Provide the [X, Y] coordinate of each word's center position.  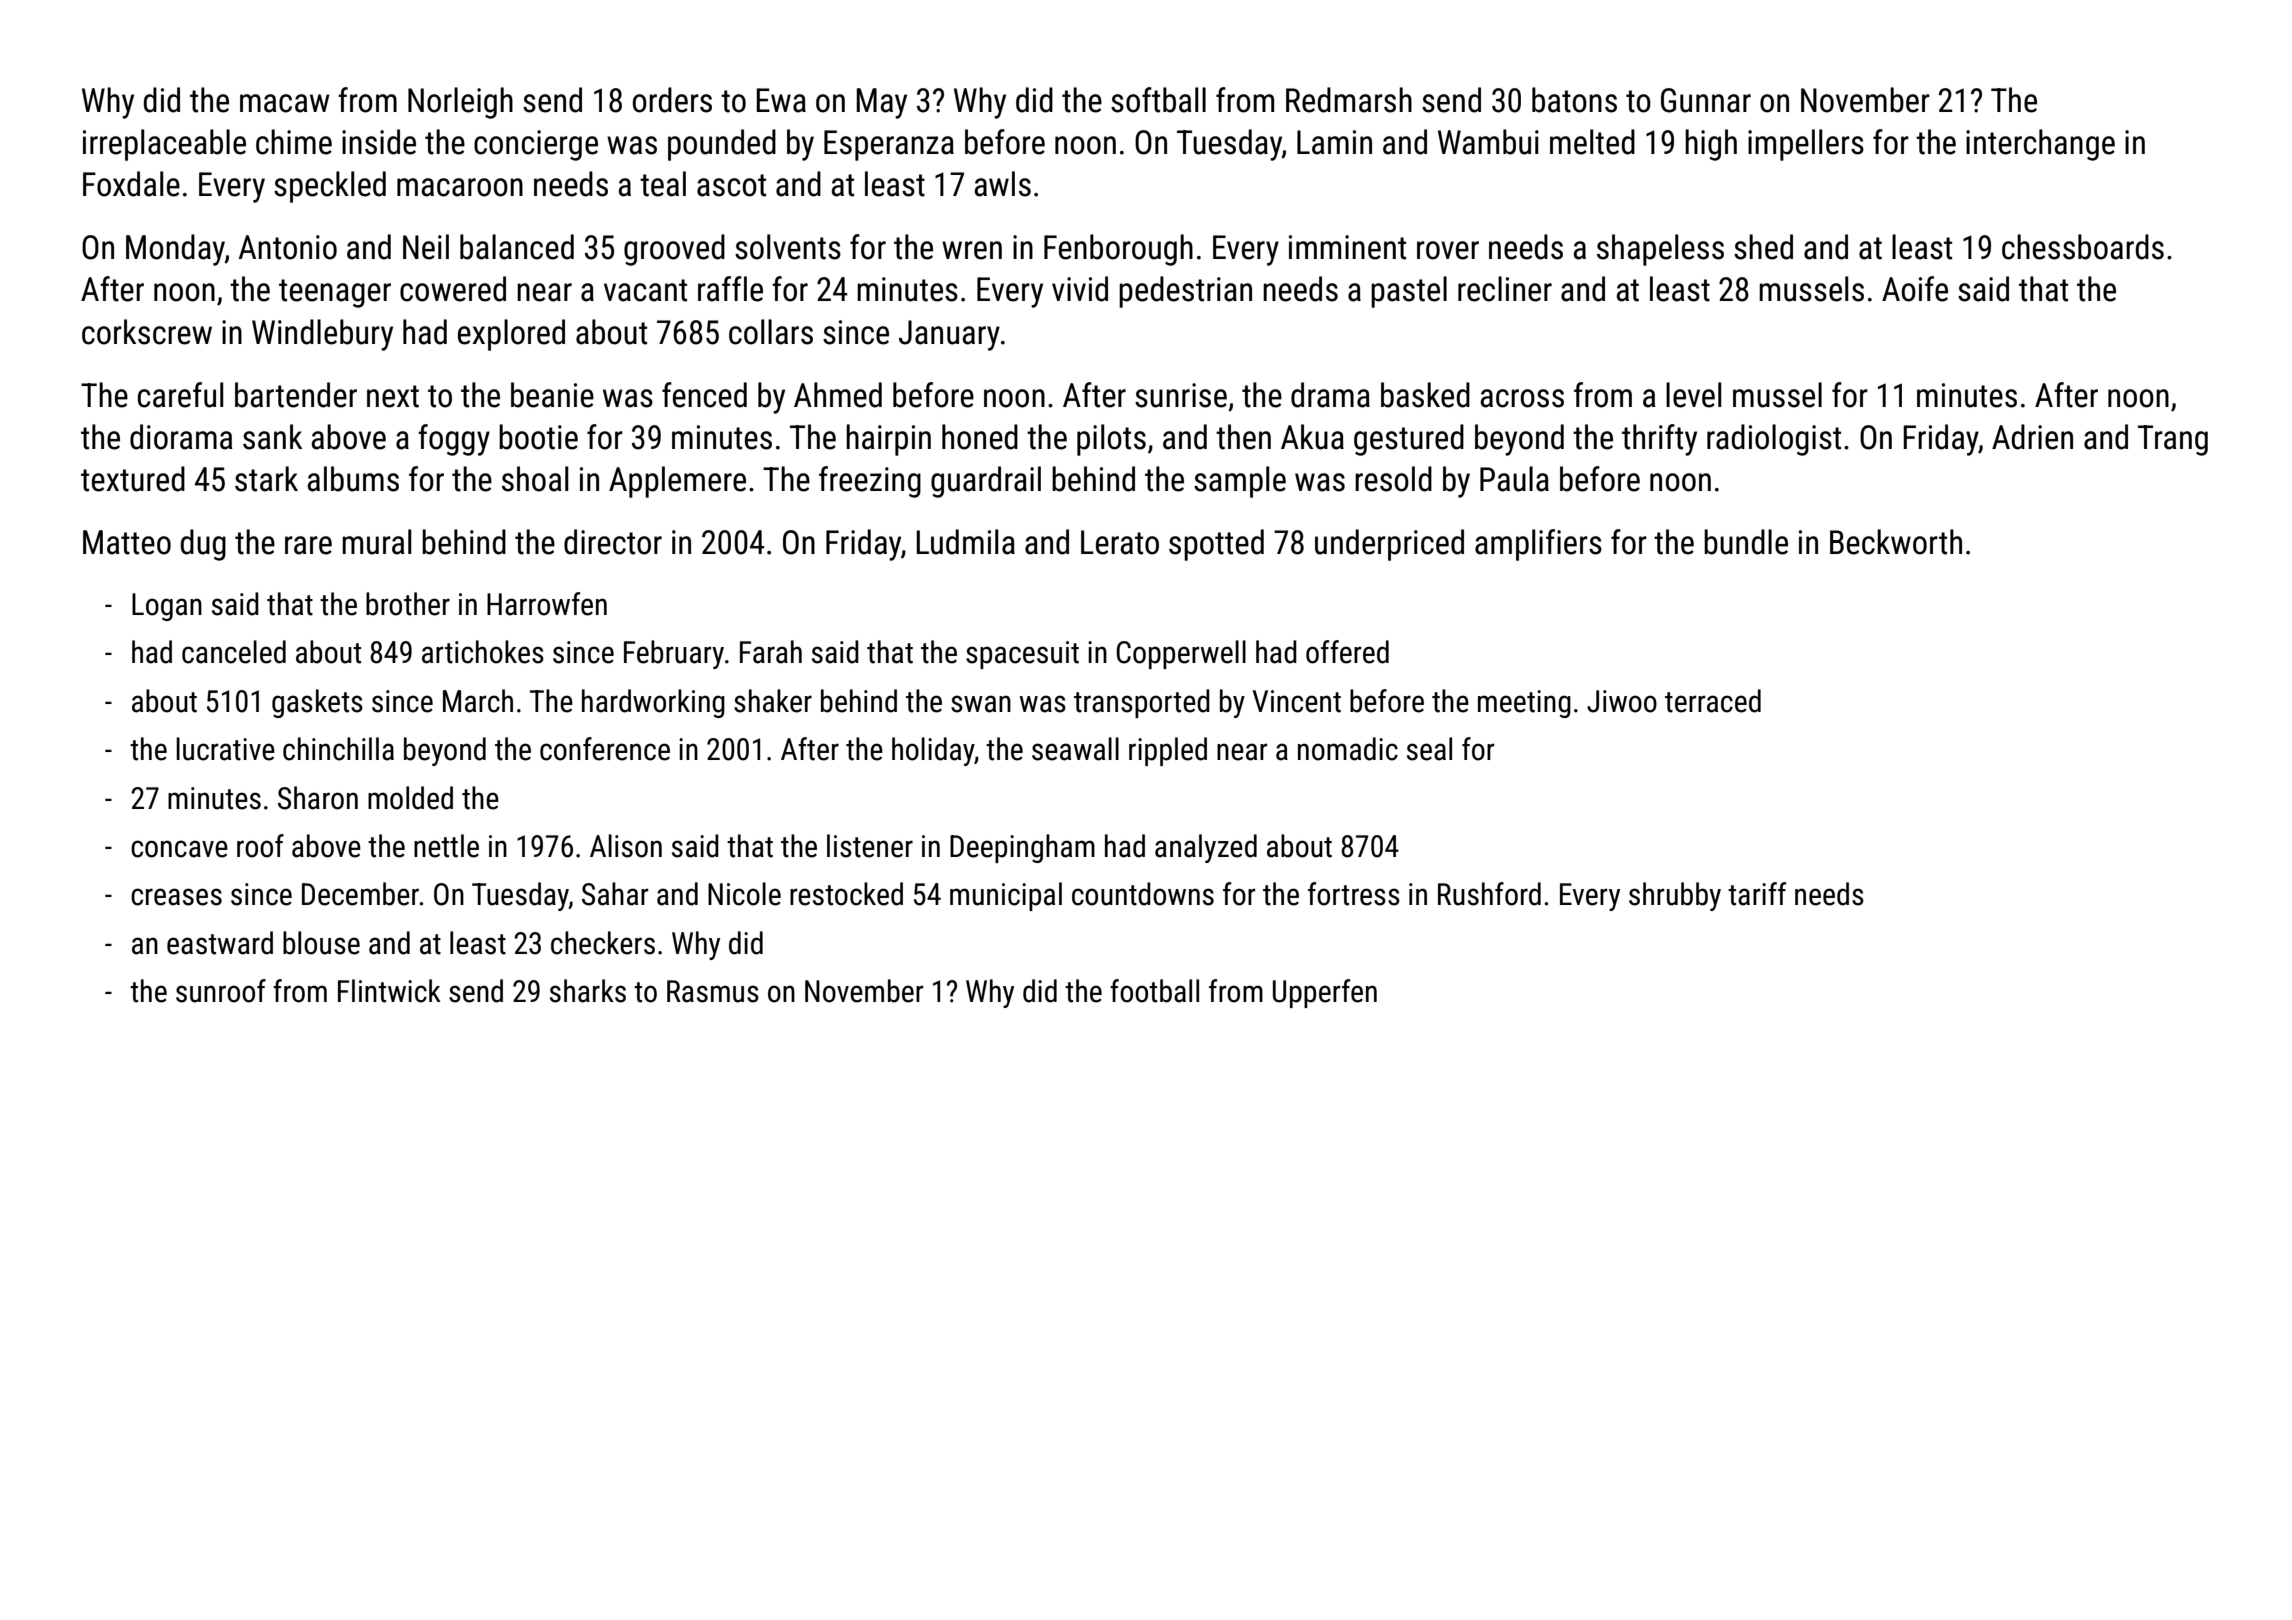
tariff [1757, 894]
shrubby [1675, 896]
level [1693, 395]
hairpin [888, 440]
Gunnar [1706, 100]
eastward [220, 943]
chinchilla [338, 749]
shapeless [1660, 250]
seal [1429, 749]
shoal [535, 479]
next [393, 396]
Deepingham [1022, 848]
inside [379, 142]
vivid [1080, 289]
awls [1002, 184]
